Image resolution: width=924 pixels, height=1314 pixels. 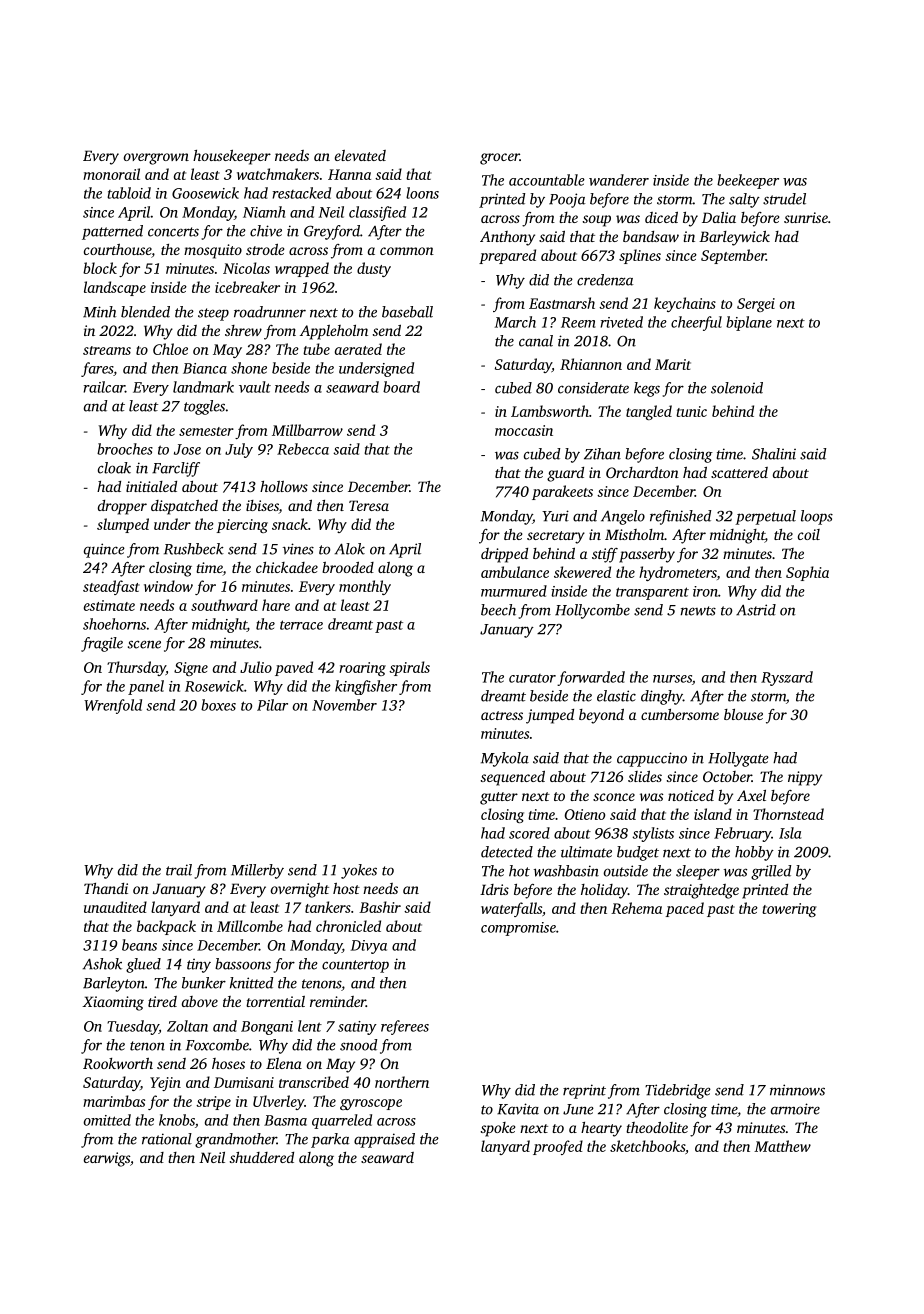 I want to click on housekeeper, so click(x=232, y=157).
